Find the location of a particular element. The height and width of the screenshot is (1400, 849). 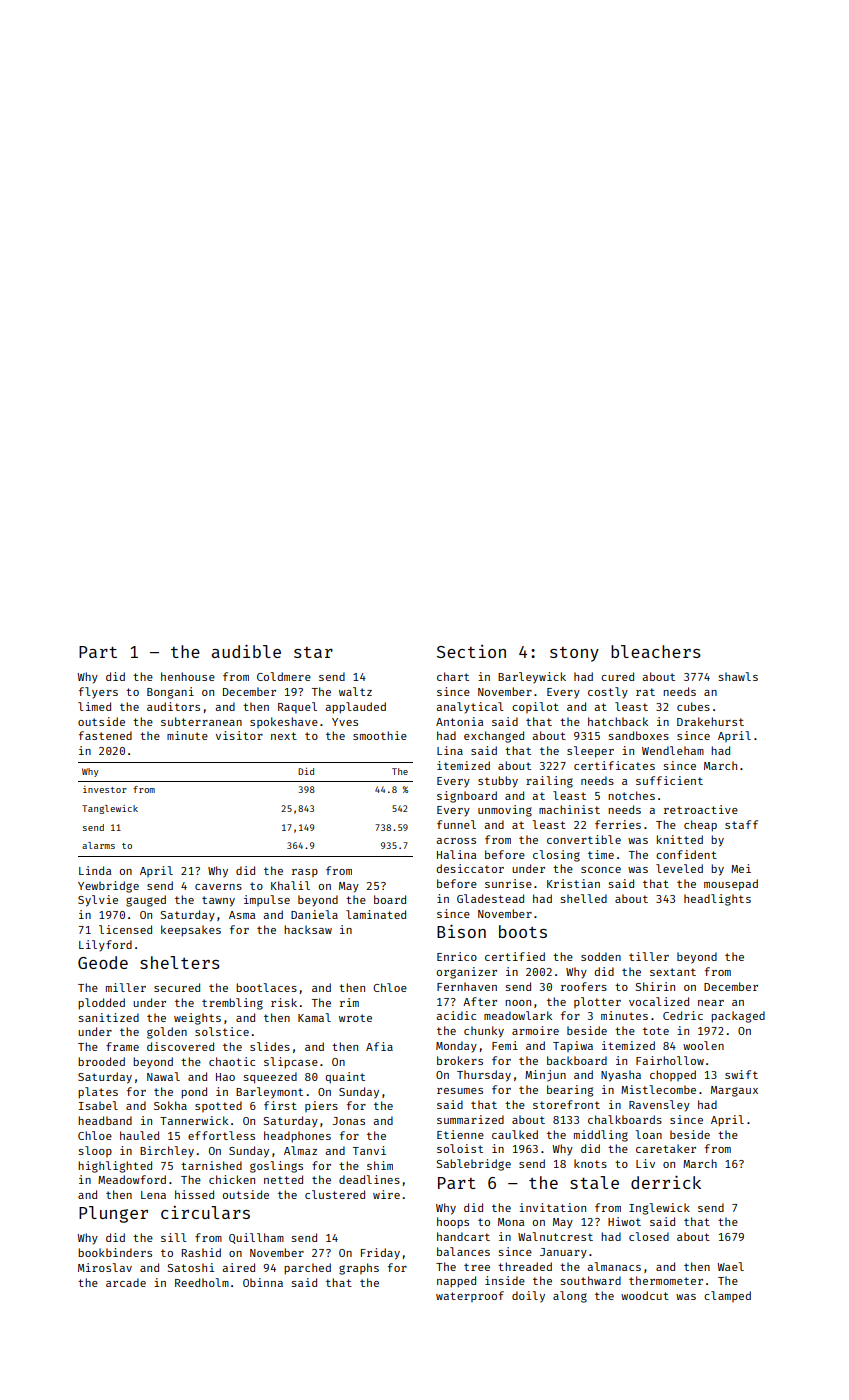

Wael is located at coordinates (730, 1266).
